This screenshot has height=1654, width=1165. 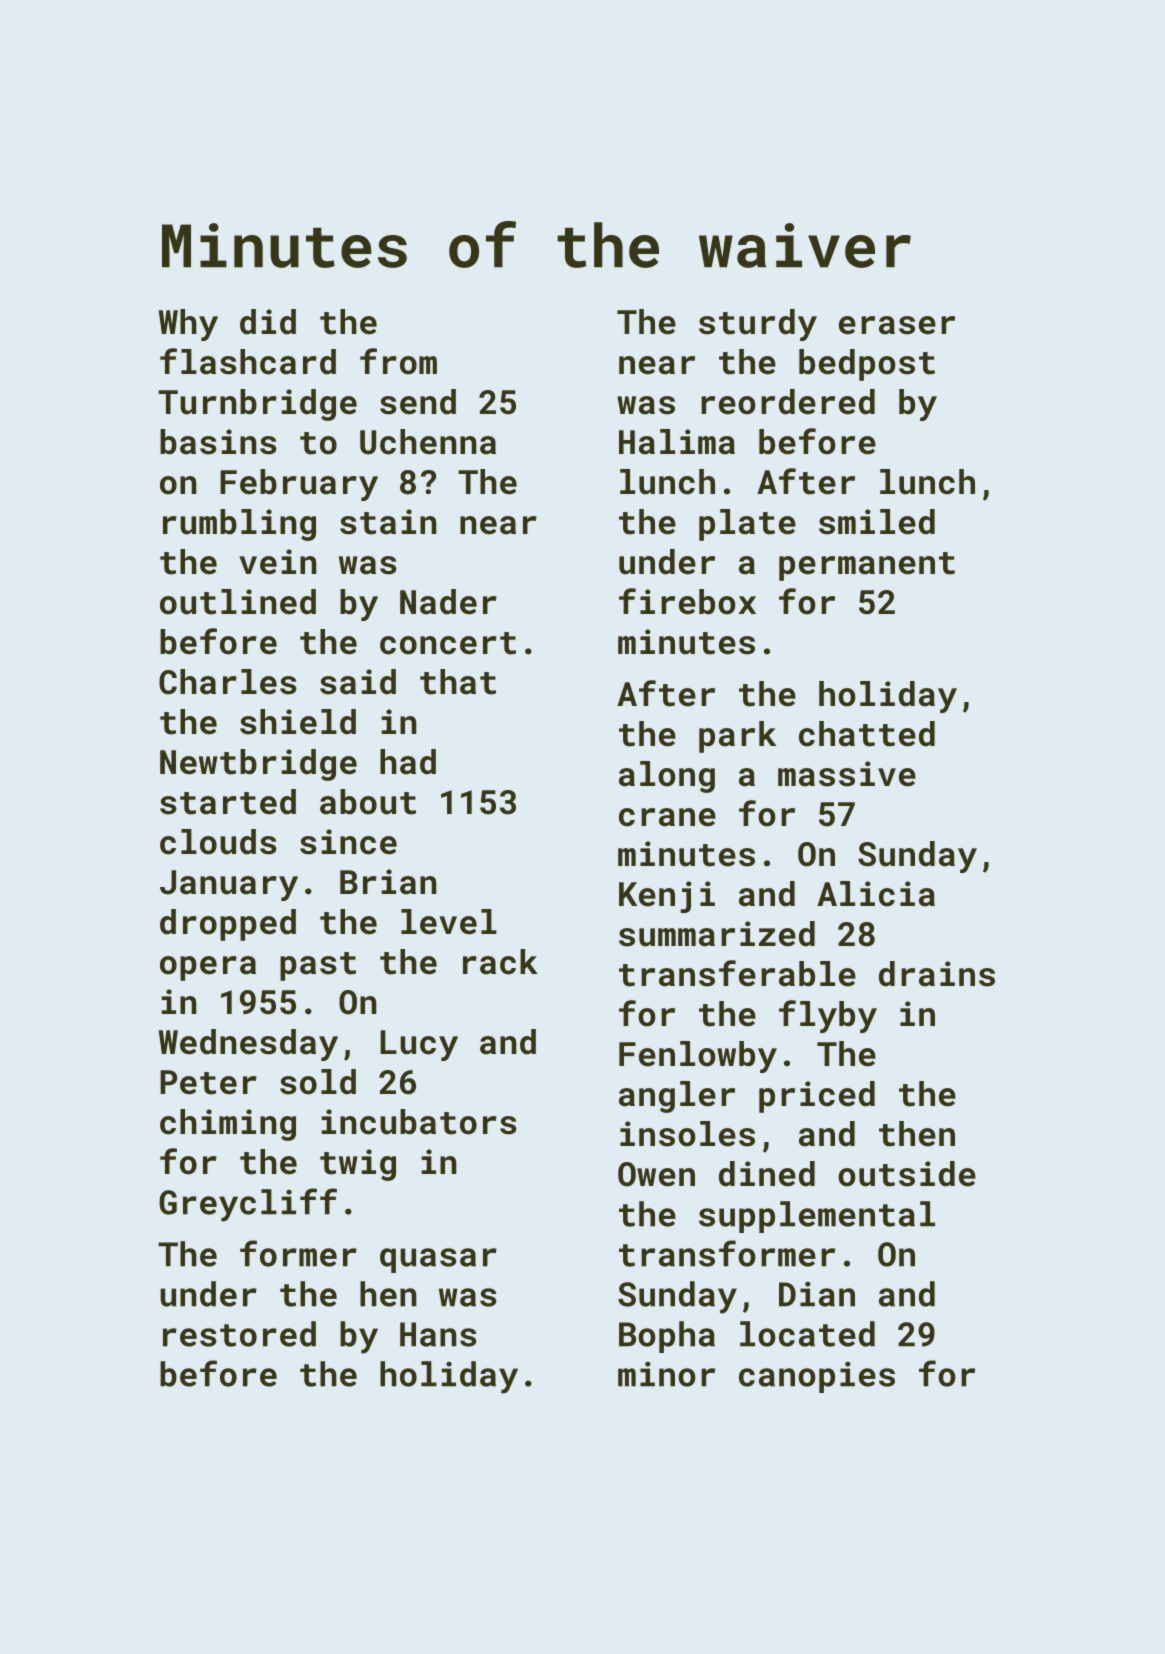 What do you see at coordinates (876, 894) in the screenshot?
I see `Alicia` at bounding box center [876, 894].
